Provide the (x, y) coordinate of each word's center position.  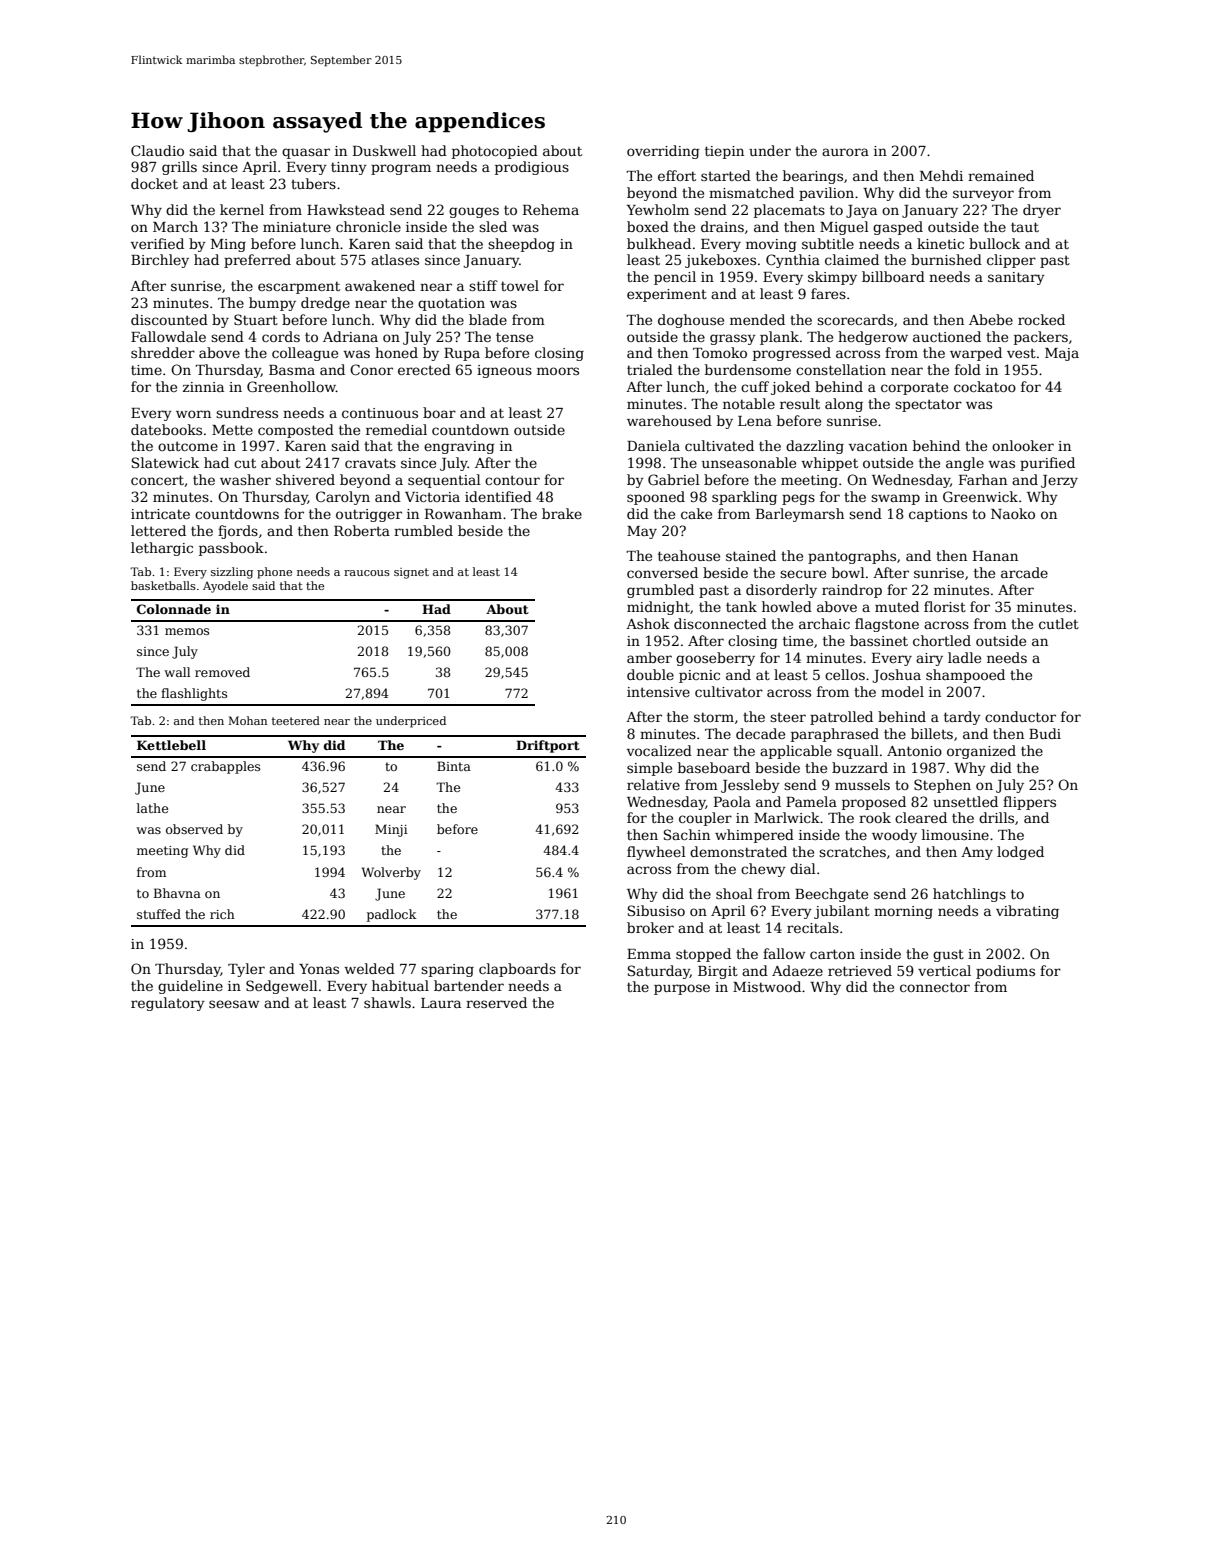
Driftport (548, 746)
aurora (845, 152)
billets (932, 733)
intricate (160, 514)
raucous (367, 573)
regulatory (168, 1004)
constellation (841, 369)
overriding (663, 152)
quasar (306, 153)
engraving (459, 447)
